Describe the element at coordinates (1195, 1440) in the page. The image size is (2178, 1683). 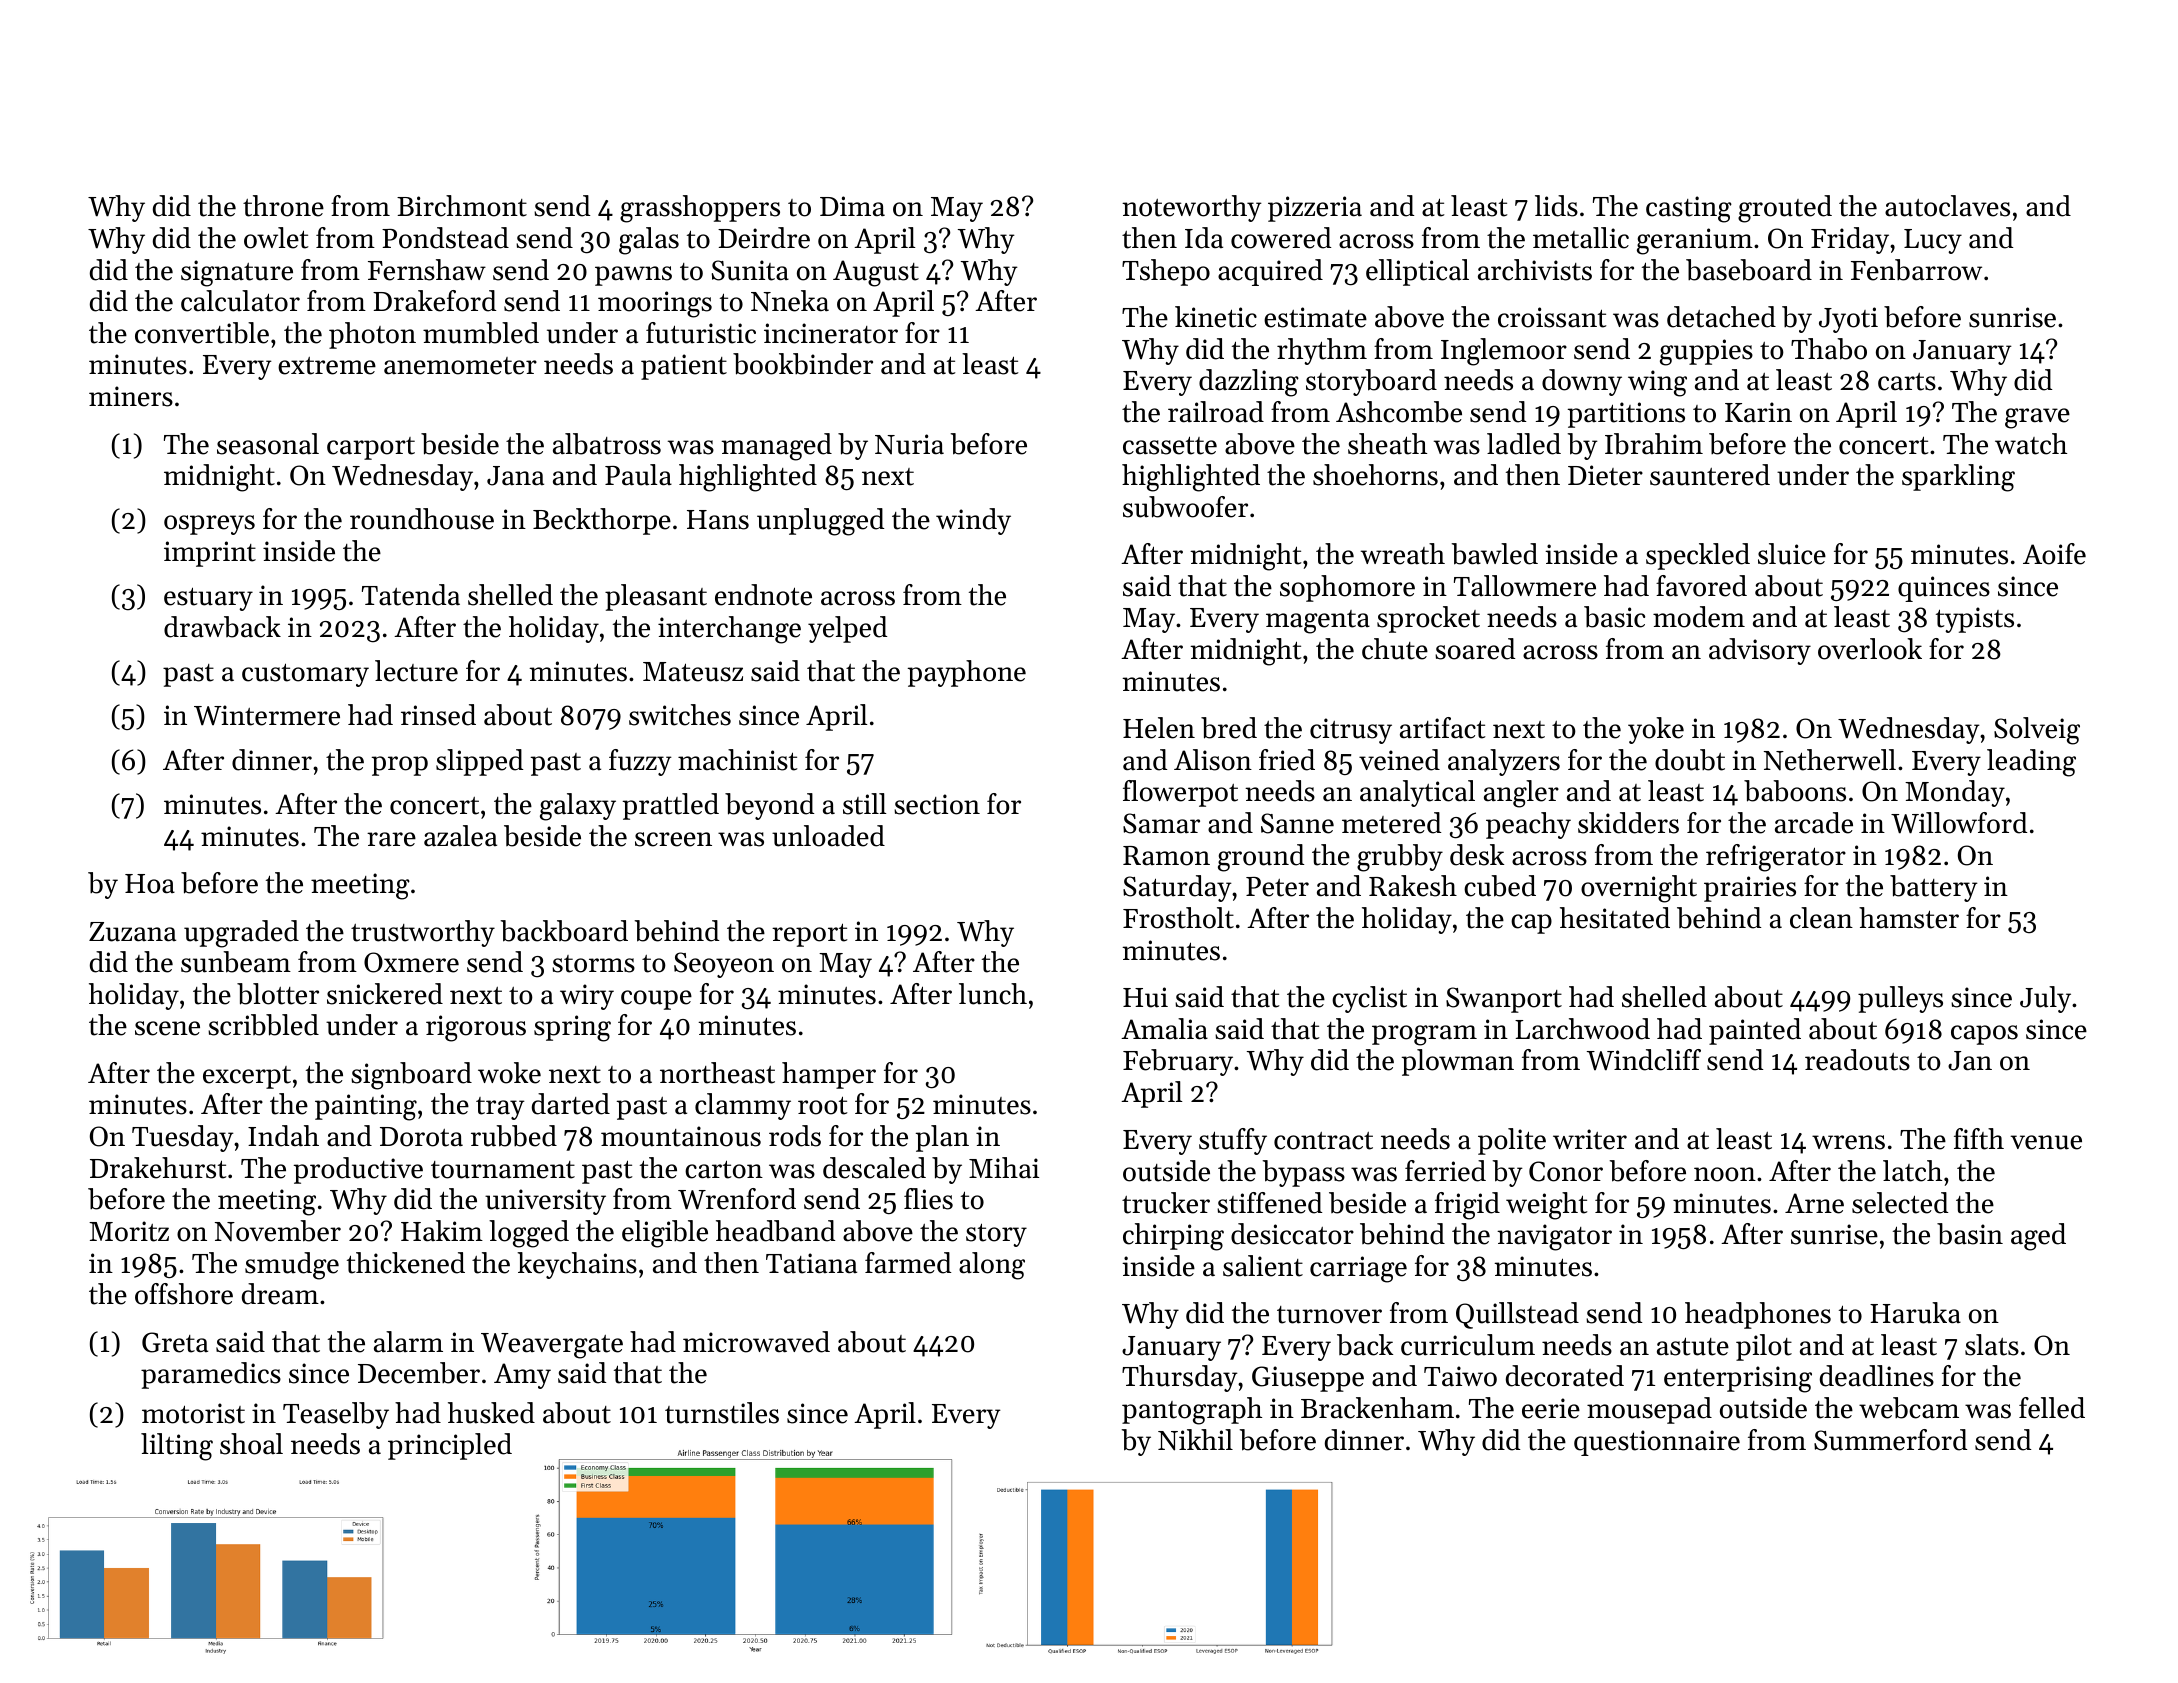
I see `Nikhil` at that location.
